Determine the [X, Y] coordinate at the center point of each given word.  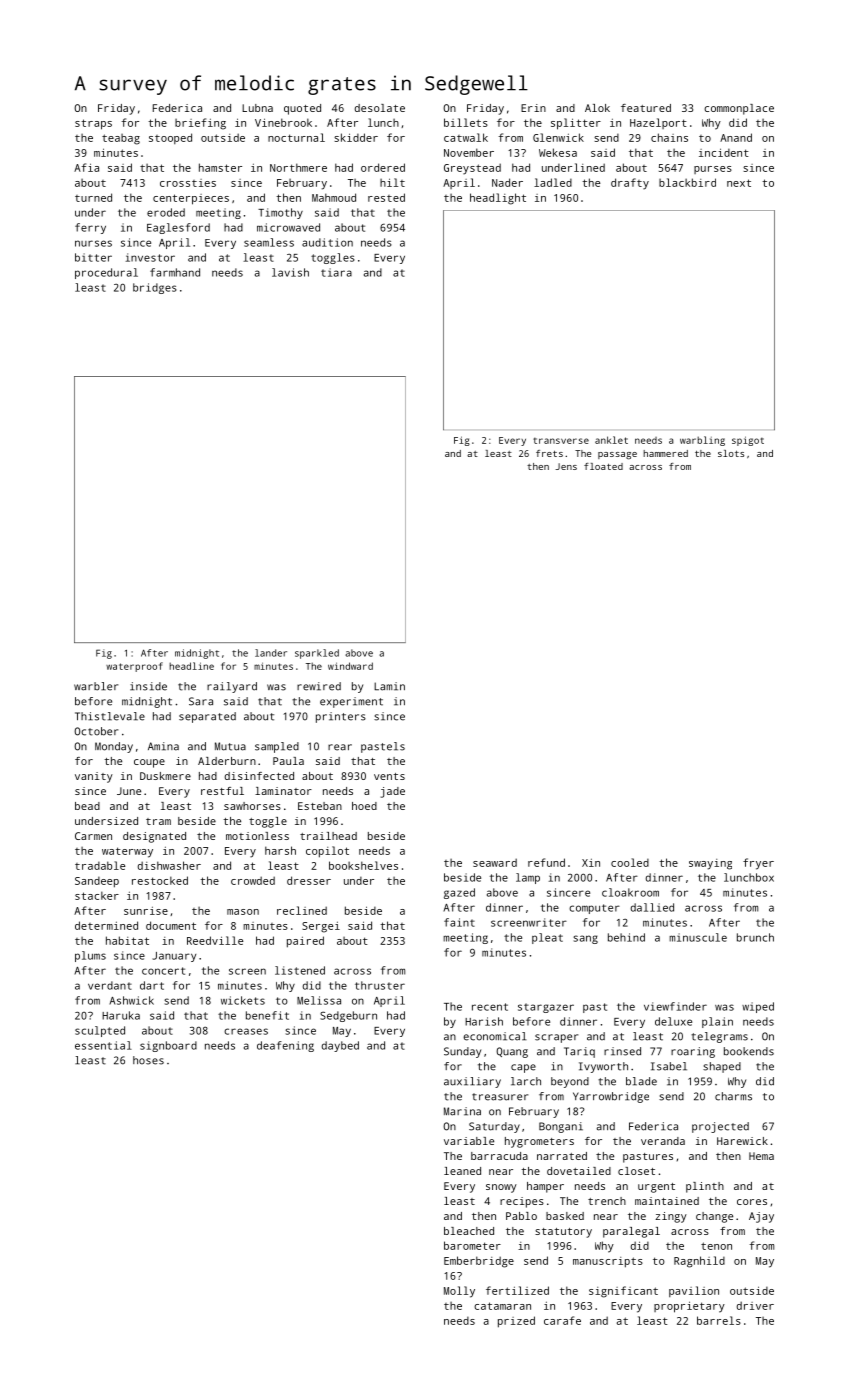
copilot [327, 852]
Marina [462, 1111]
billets [466, 122]
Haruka [121, 1015]
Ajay [761, 1217]
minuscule [698, 937]
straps [93, 124]
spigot [748, 441]
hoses [148, 1060]
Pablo [521, 1216]
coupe [149, 763]
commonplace [739, 109]
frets [549, 453]
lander [271, 653]
